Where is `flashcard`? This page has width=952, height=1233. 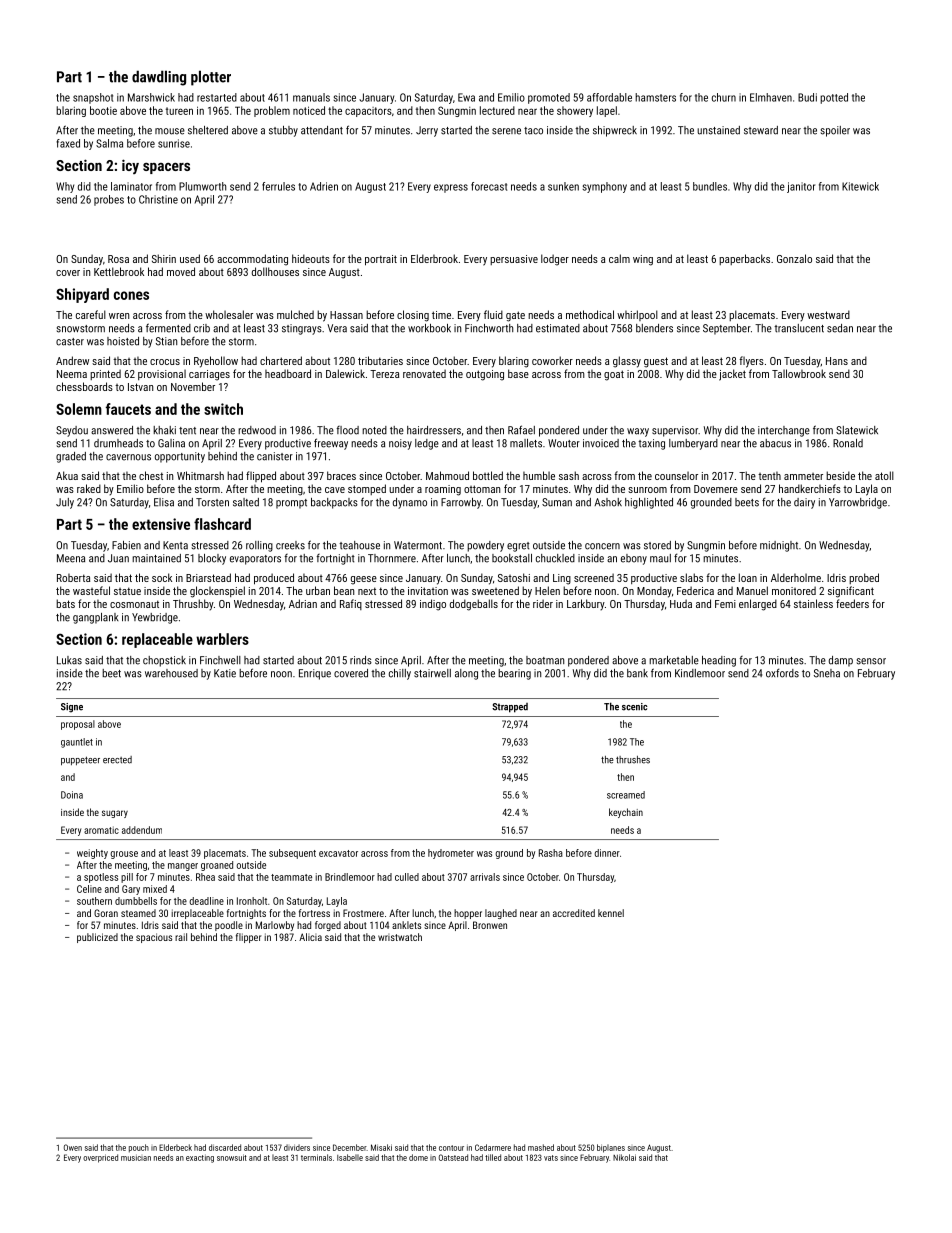 flashcard is located at coordinates (222, 524).
